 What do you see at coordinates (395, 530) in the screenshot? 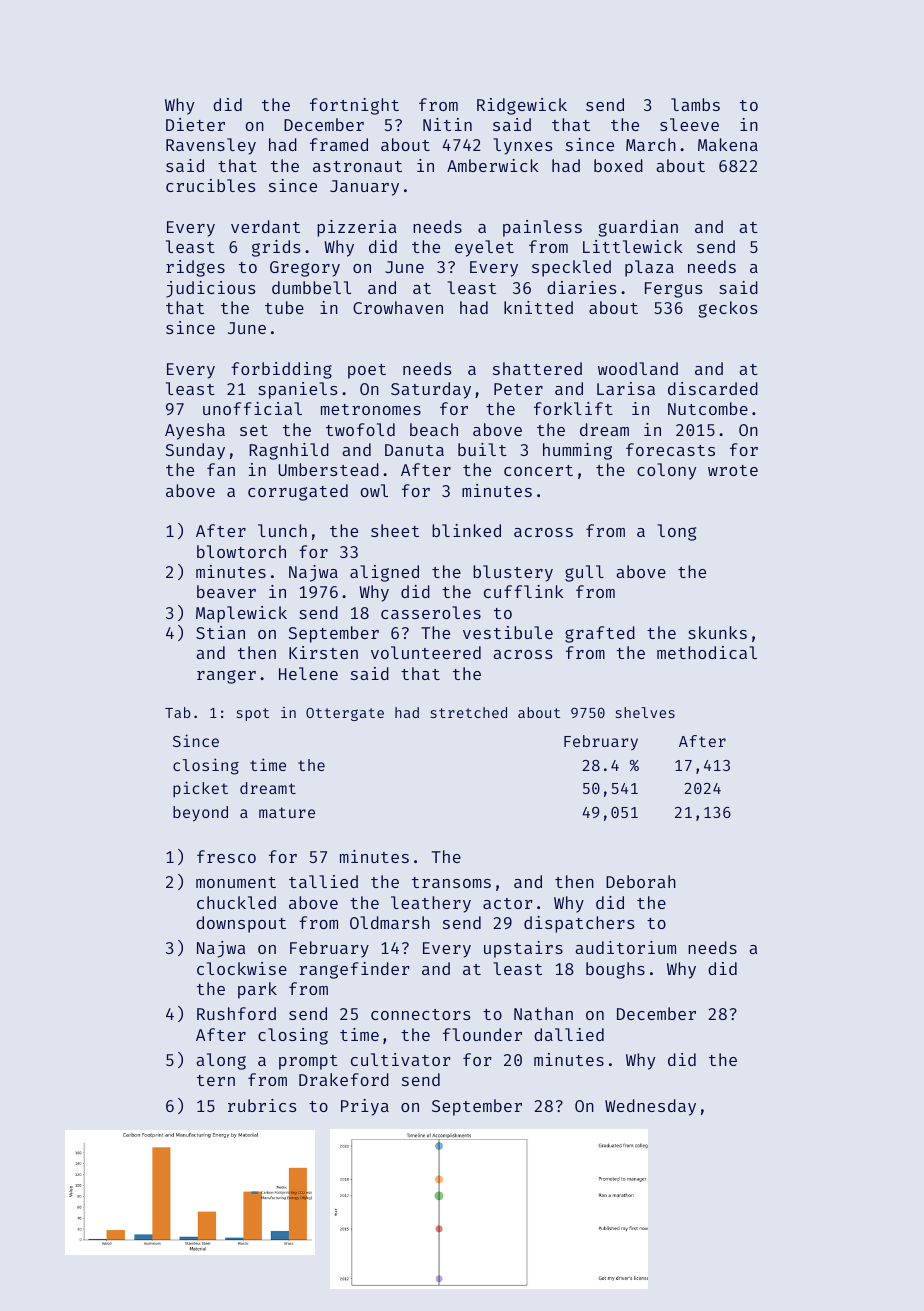
I see `sheet` at bounding box center [395, 530].
